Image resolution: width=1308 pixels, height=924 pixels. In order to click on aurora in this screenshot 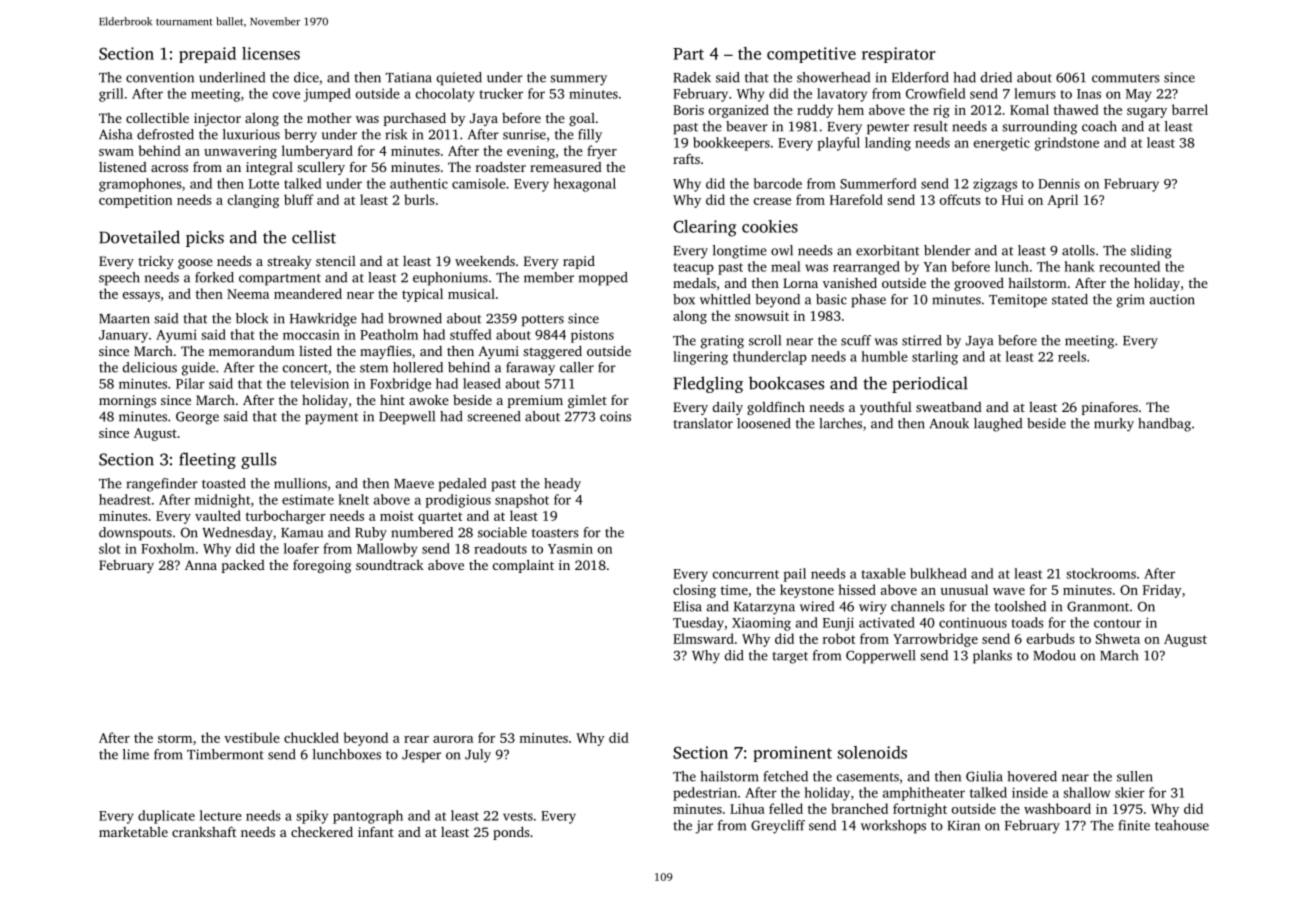, I will do `click(453, 739)`.
